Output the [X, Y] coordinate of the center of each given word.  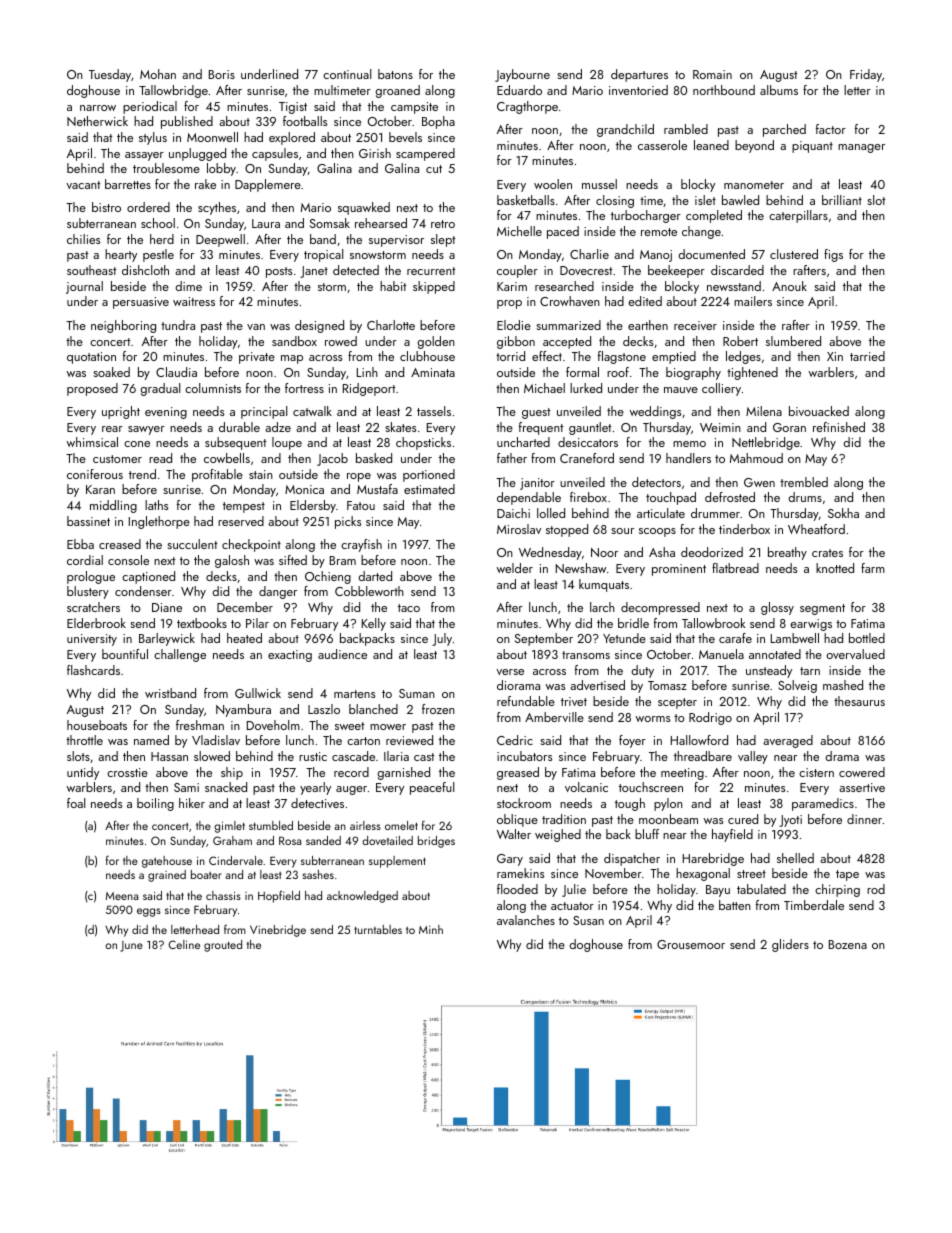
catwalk [312, 411]
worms [653, 719]
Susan [588, 920]
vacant [83, 185]
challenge [180, 655]
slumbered [793, 341]
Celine [184, 944]
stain [261, 474]
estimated [429, 489]
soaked [111, 372]
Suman [417, 693]
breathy [787, 553]
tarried [867, 356]
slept [443, 240]
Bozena [848, 944]
